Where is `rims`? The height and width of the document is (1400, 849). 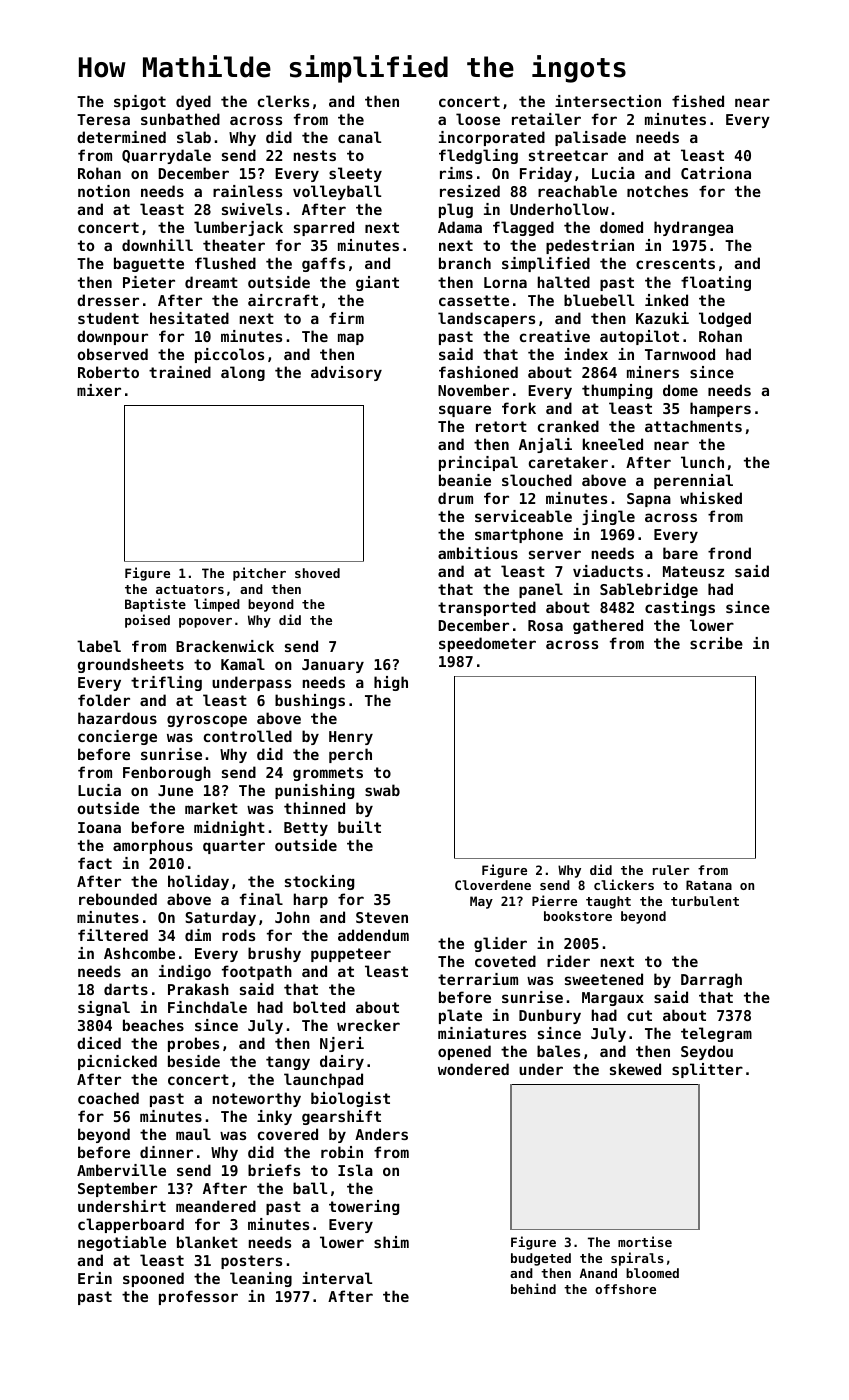
rims is located at coordinates (456, 173).
